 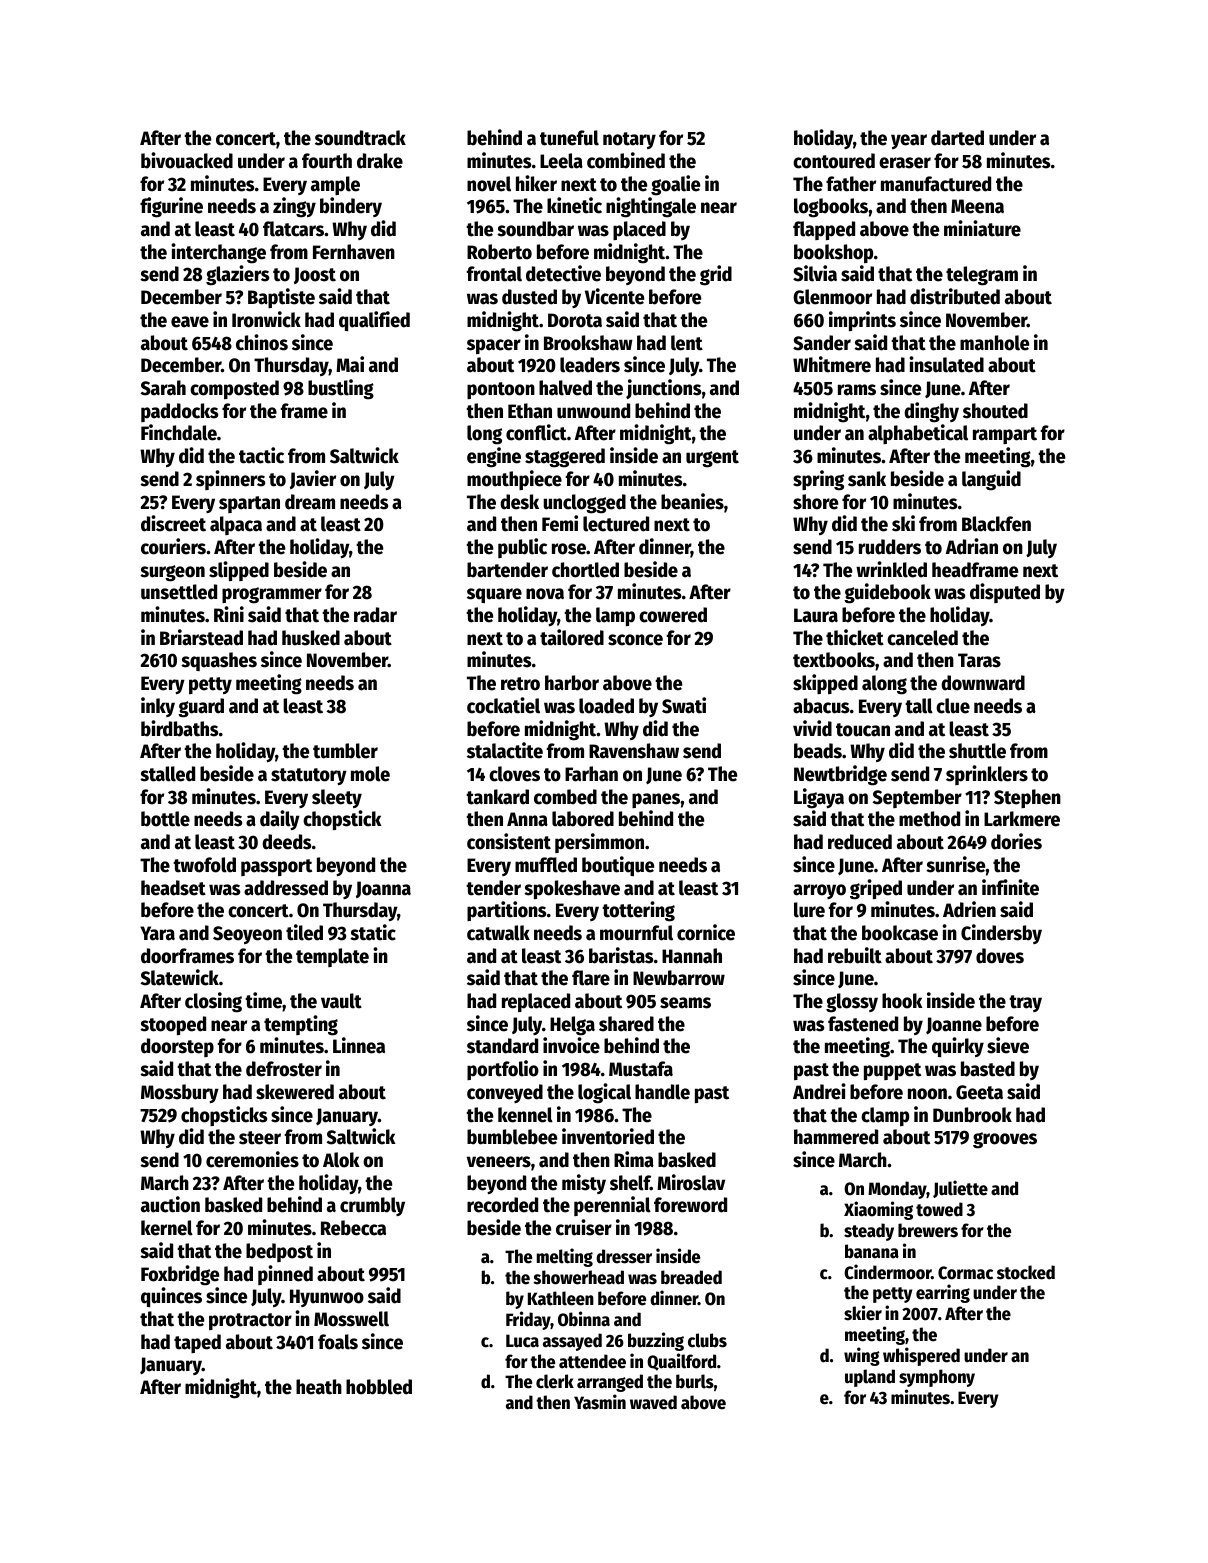 What do you see at coordinates (957, 138) in the page?
I see `darted` at bounding box center [957, 138].
